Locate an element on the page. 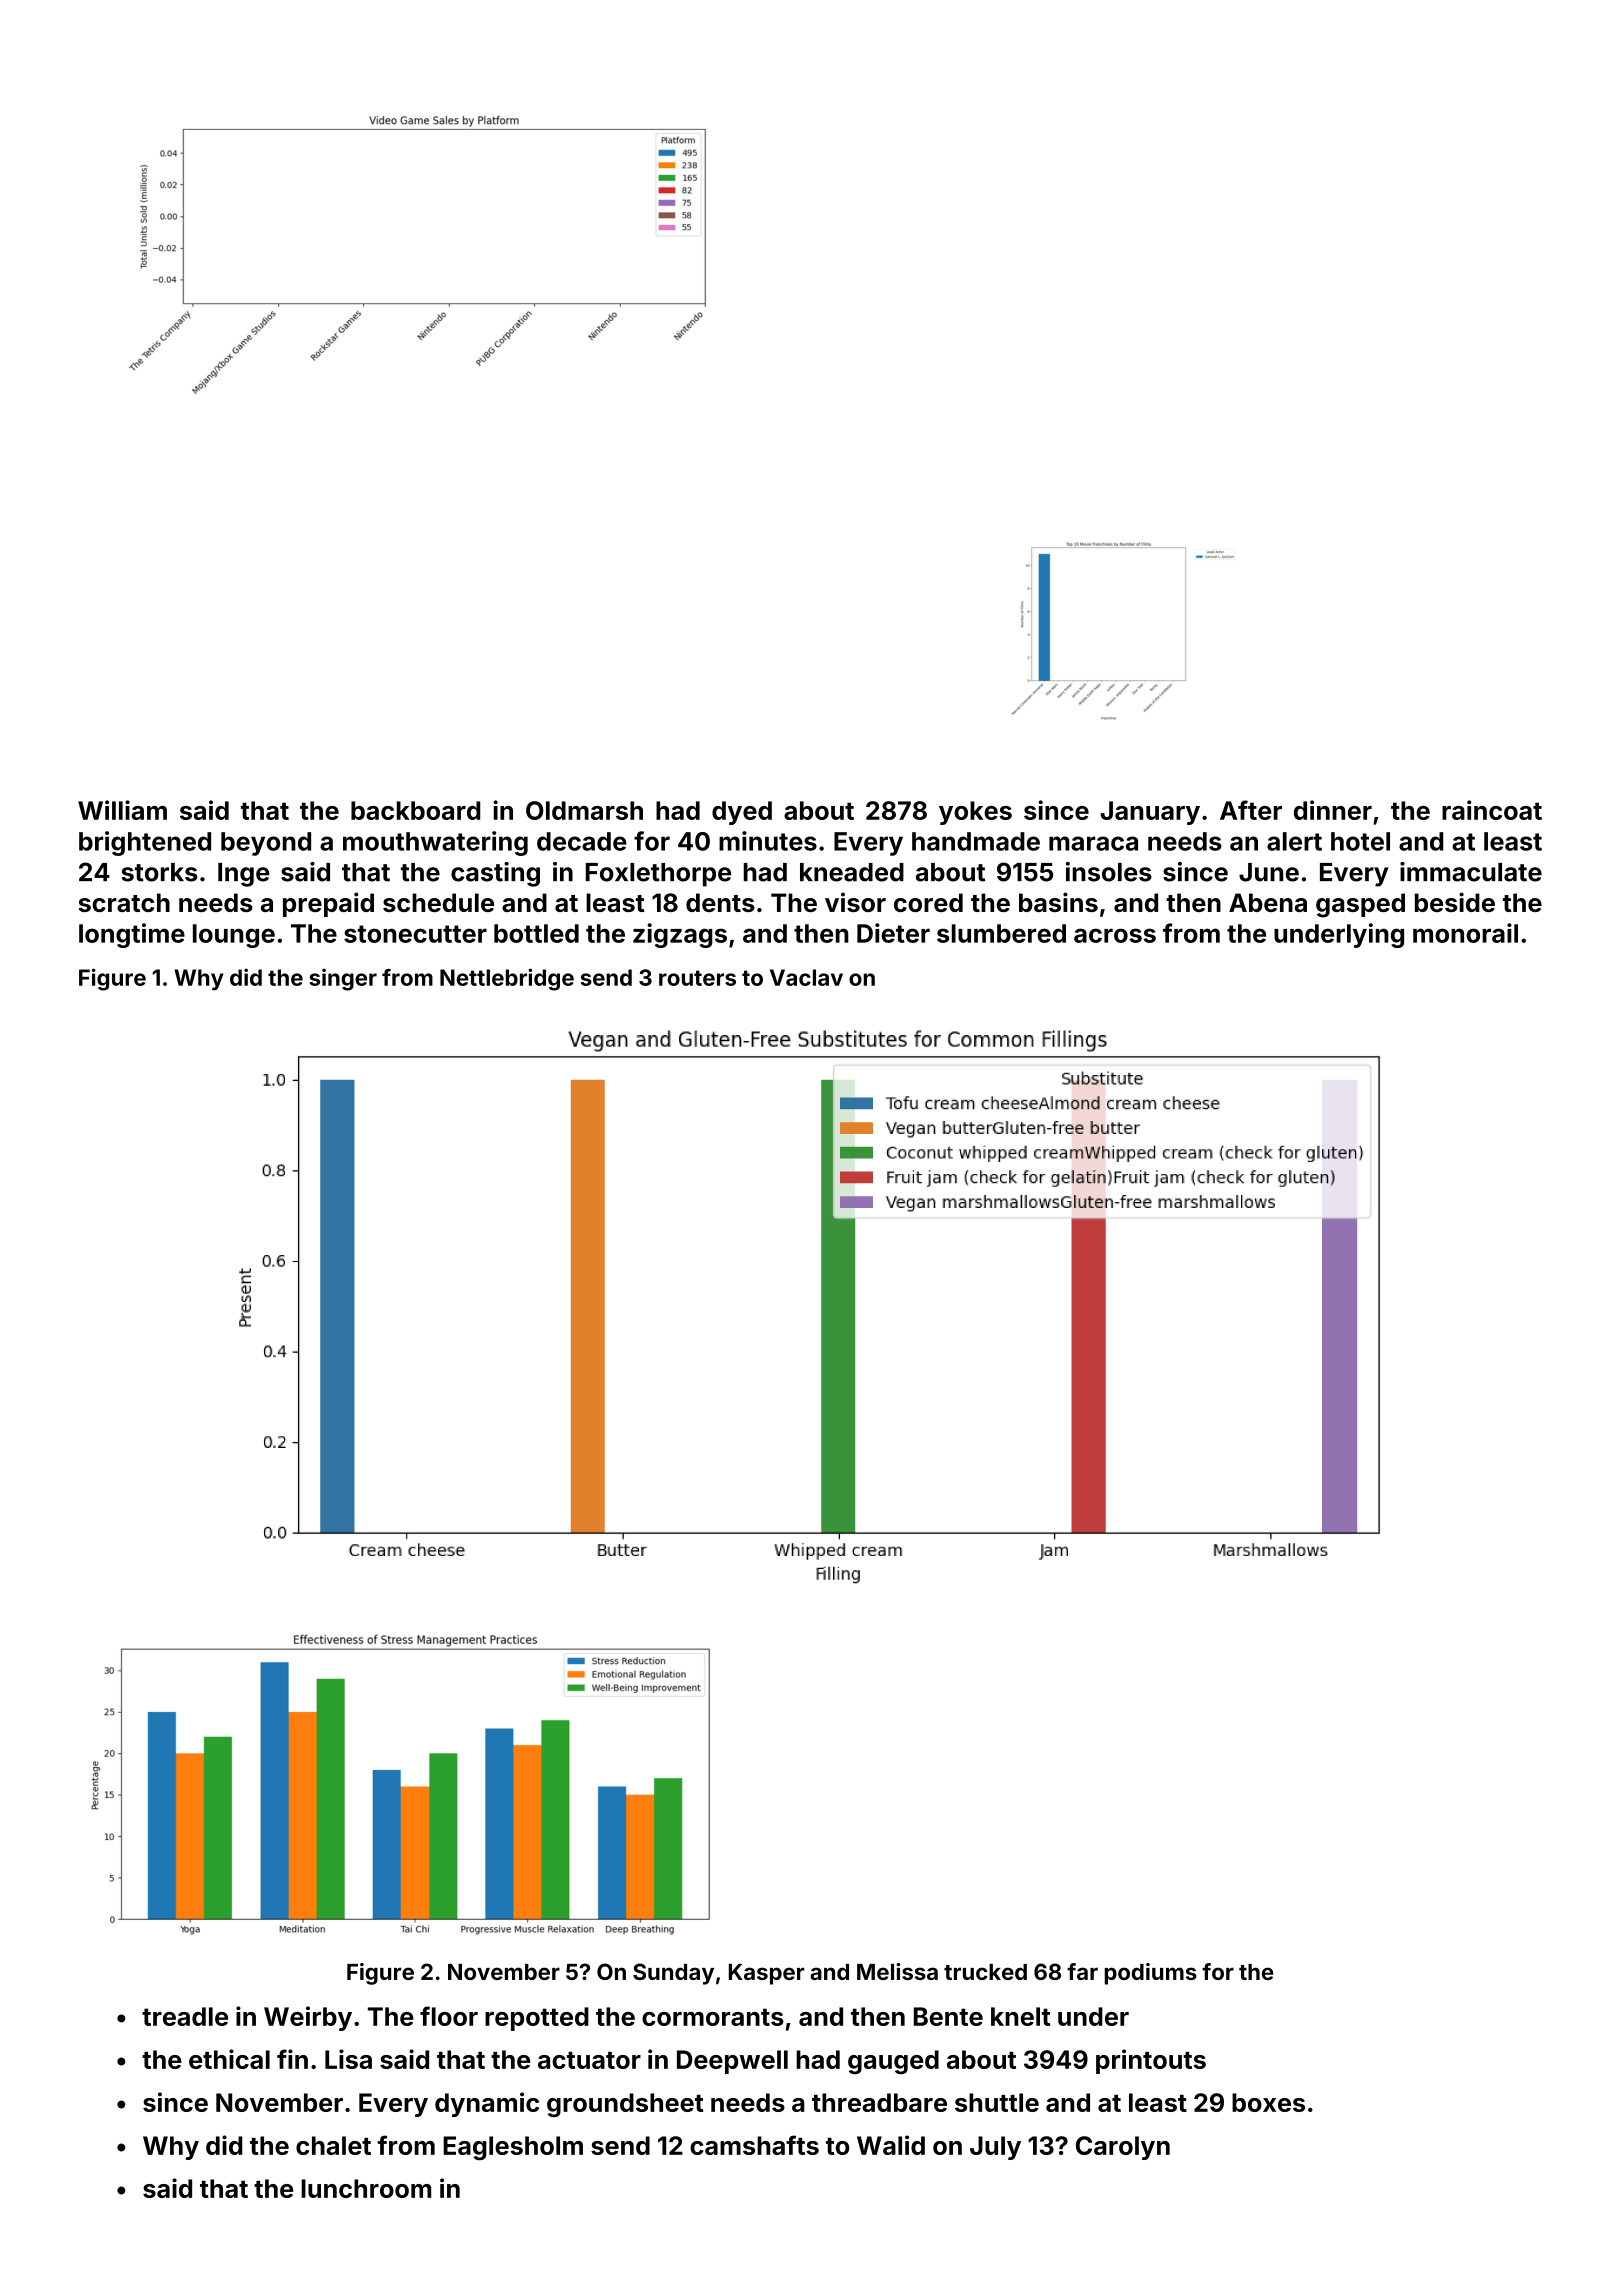 Image resolution: width=1620 pixels, height=2292 pixels. lunchroom is located at coordinates (366, 2188).
